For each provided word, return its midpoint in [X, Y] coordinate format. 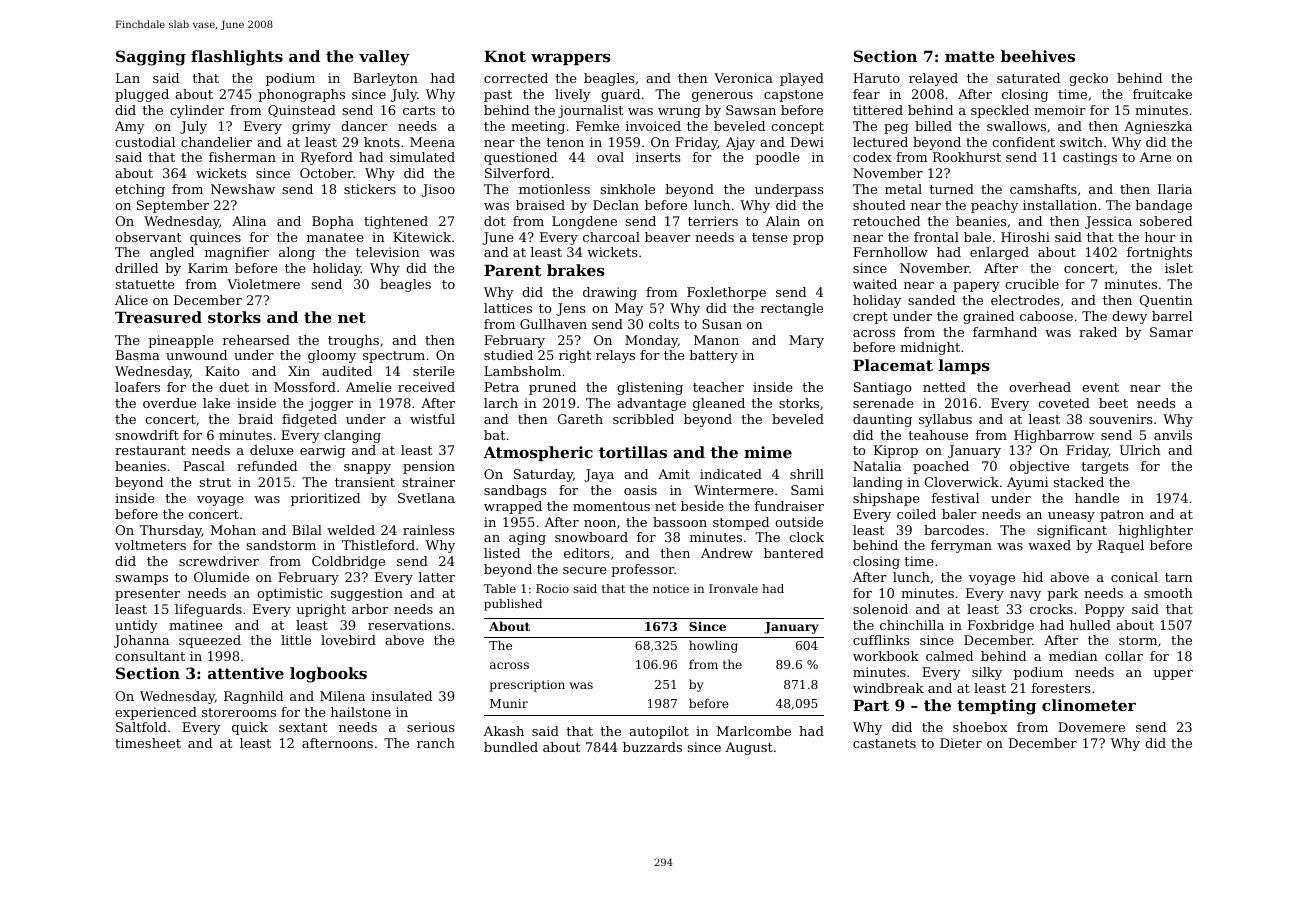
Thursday [171, 531]
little [296, 640]
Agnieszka [1158, 127]
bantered [794, 553]
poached [941, 467]
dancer [364, 126]
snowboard [591, 537]
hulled [1090, 625]
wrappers [571, 59]
